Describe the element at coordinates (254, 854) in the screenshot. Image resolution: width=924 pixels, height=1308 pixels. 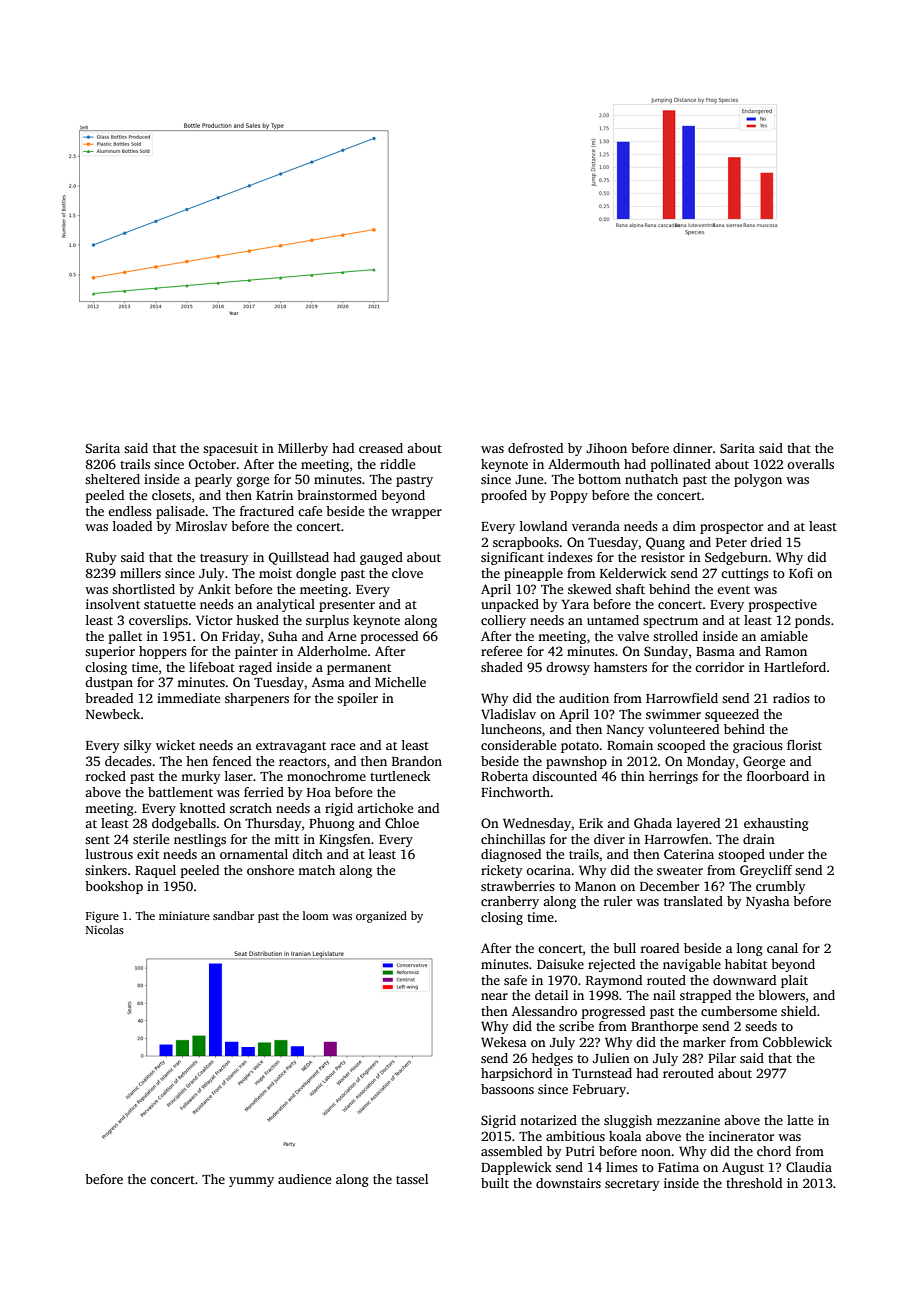
I see `ornamental` at that location.
